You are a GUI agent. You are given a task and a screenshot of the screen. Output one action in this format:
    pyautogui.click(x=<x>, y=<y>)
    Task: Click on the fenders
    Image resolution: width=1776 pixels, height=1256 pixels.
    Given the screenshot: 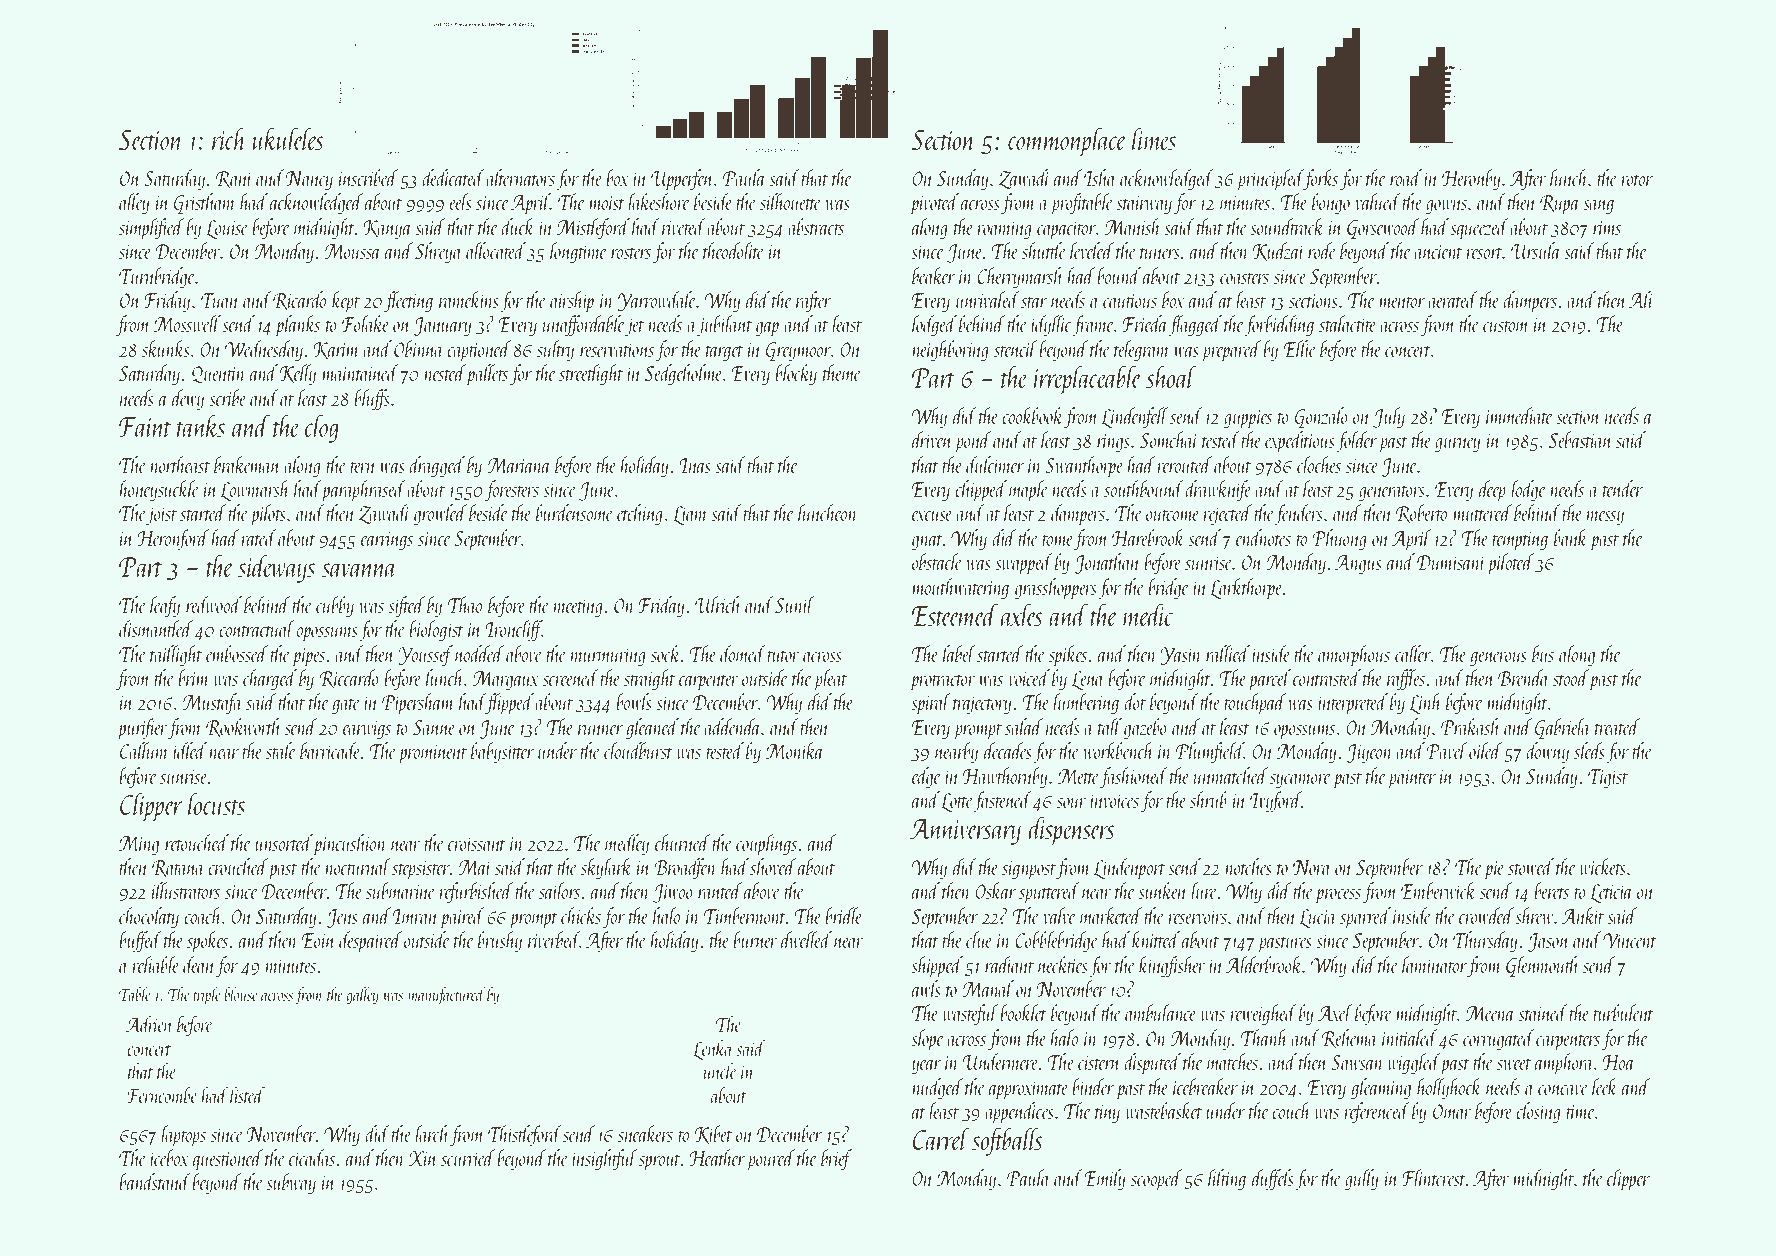 What is the action you would take?
    pyautogui.click(x=1299, y=514)
